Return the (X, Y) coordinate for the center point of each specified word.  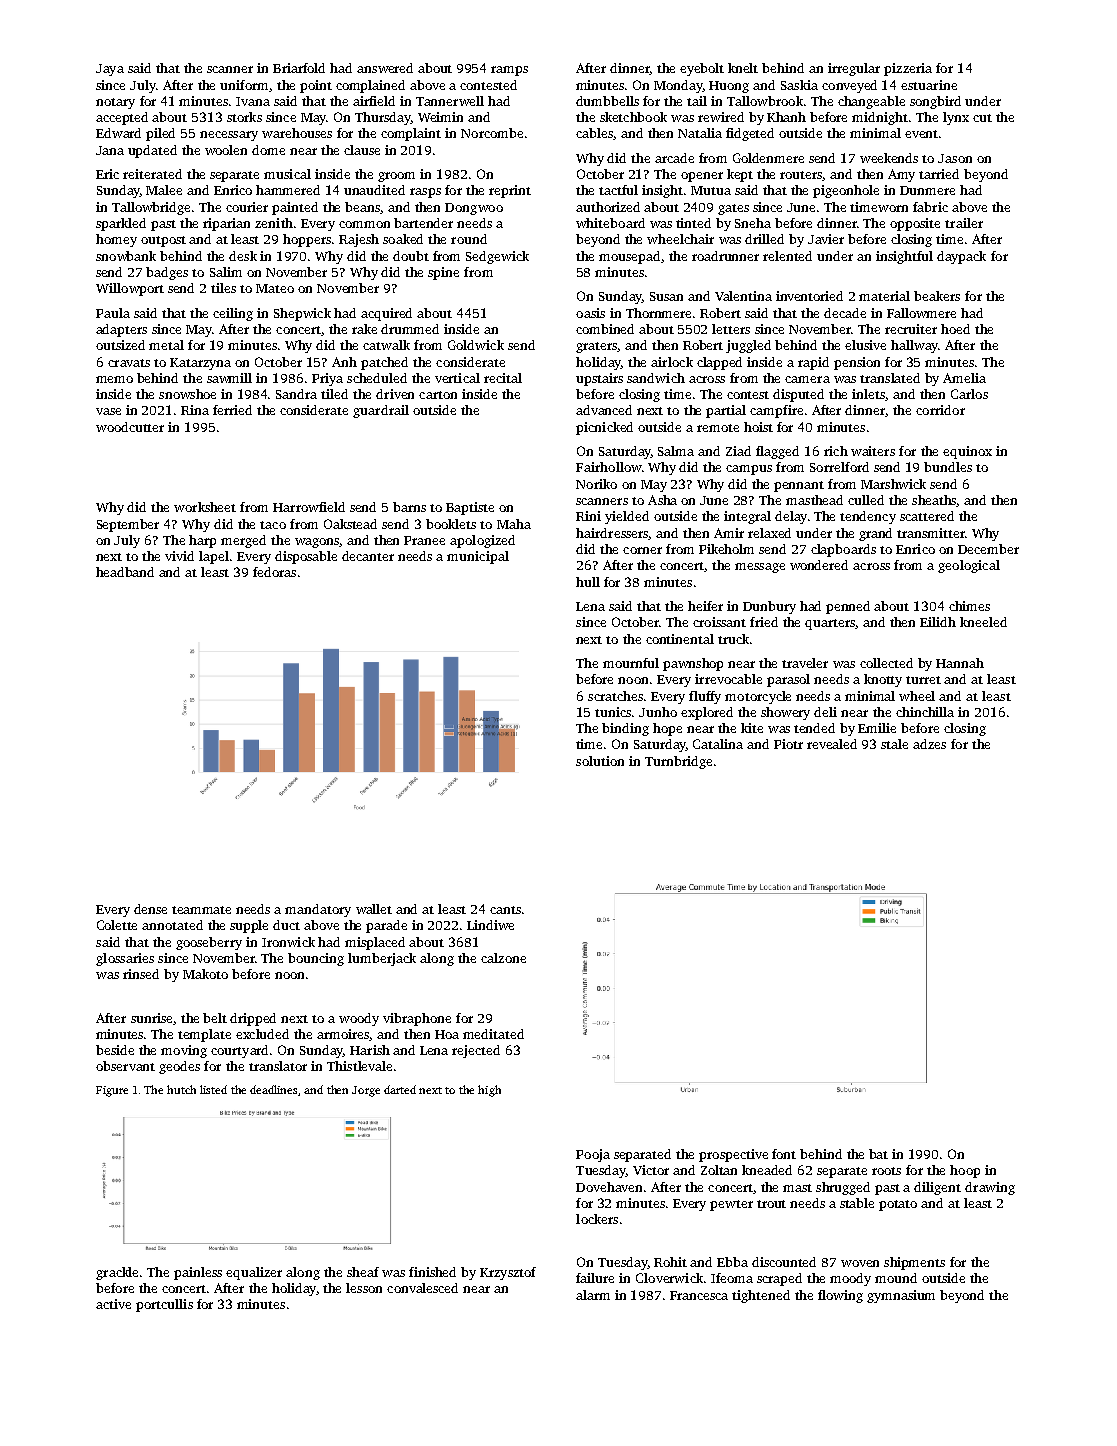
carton (438, 395)
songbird (935, 102)
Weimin (440, 117)
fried (764, 622)
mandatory (318, 910)
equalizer (254, 1273)
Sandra (296, 394)
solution (600, 761)
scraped (779, 1279)
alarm (593, 1295)
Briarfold (299, 68)
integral (747, 517)
